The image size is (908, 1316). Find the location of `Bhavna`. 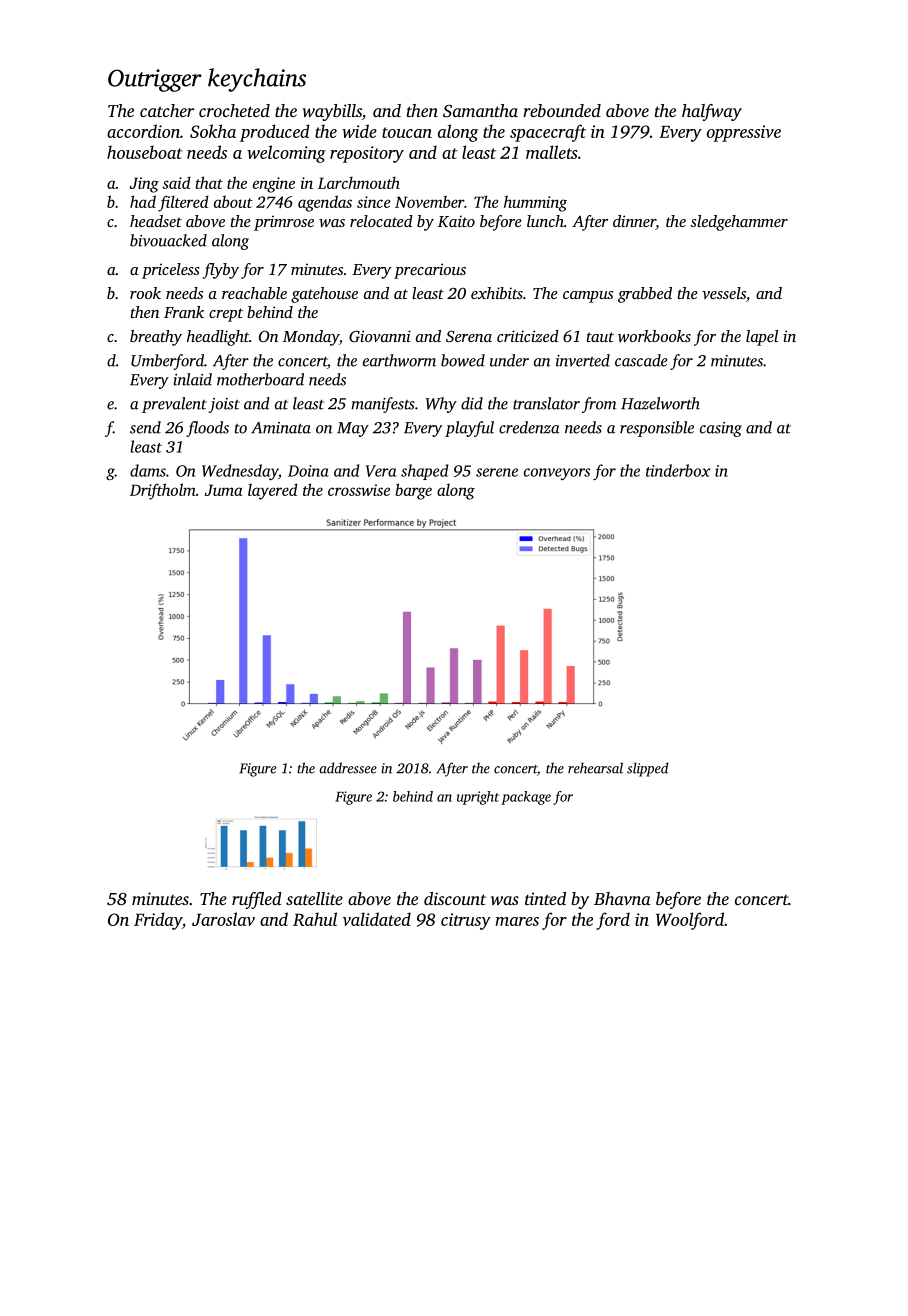

Bhavna is located at coordinates (622, 898).
